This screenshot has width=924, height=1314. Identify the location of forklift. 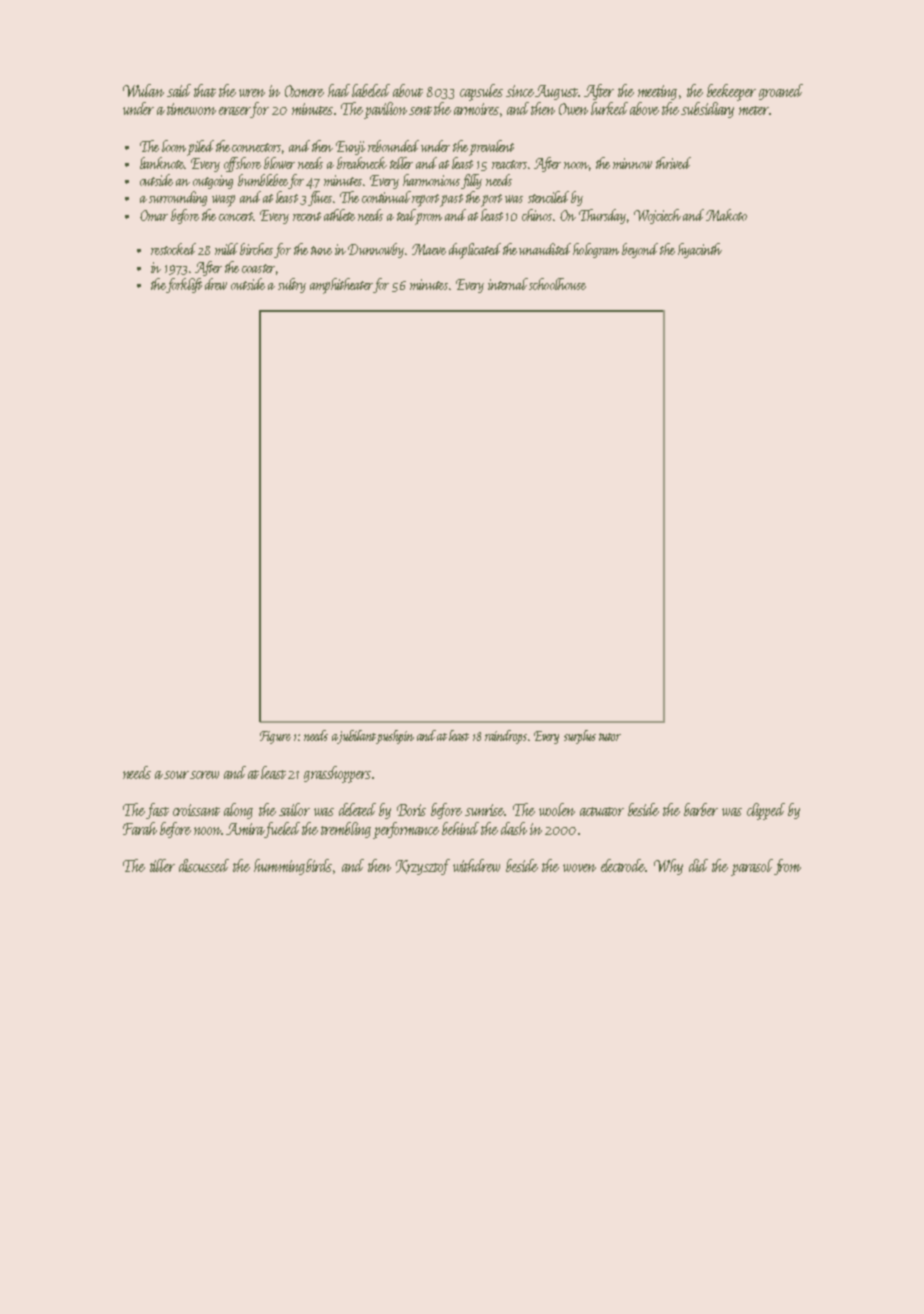
(184, 285).
